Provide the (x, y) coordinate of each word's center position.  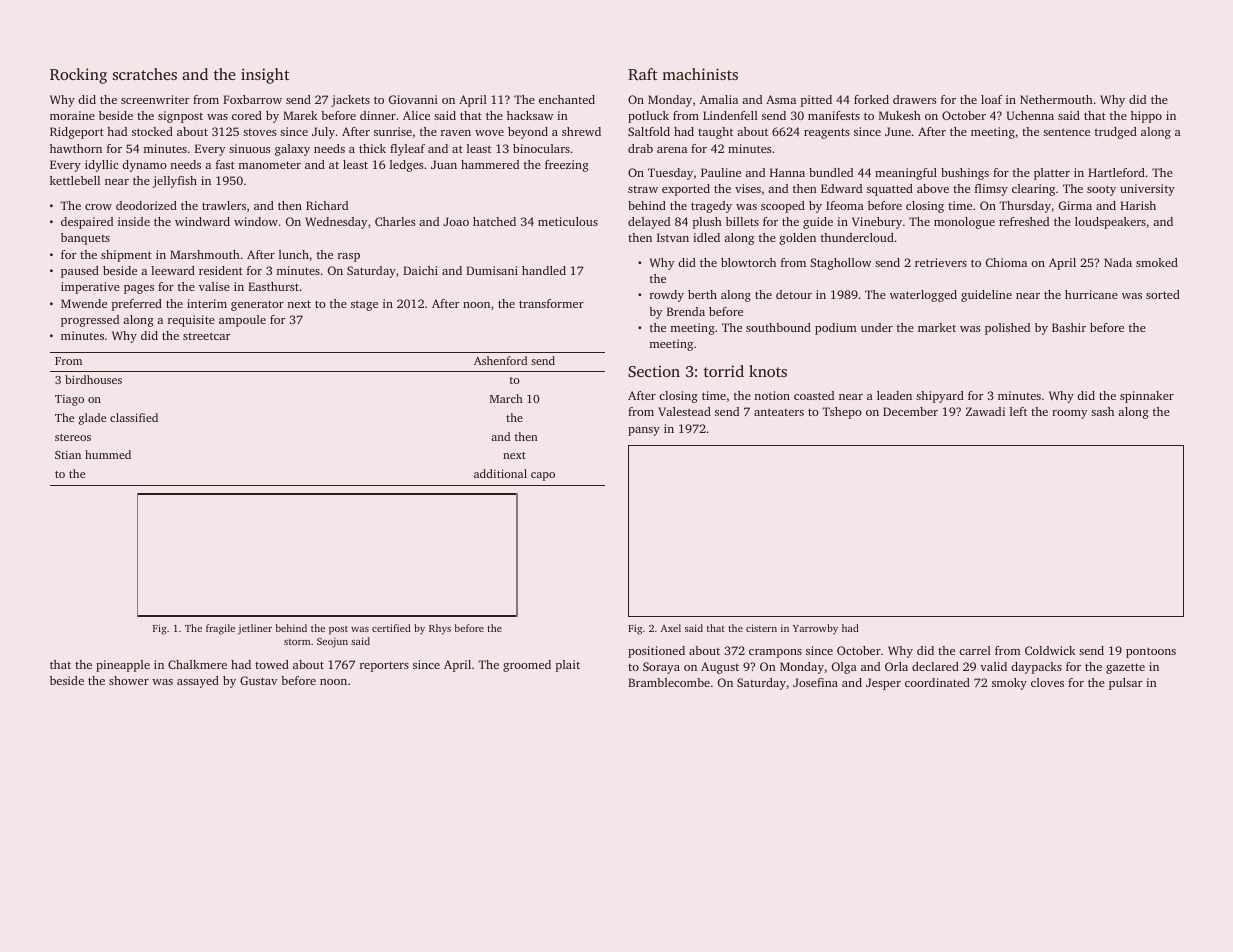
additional (500, 473)
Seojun (332, 642)
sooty (1101, 190)
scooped (783, 207)
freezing (567, 166)
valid (993, 666)
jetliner (255, 629)
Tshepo (842, 413)
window (256, 221)
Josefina (815, 682)
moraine (72, 115)
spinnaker (1147, 397)
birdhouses (93, 379)
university (1147, 190)
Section (654, 371)
